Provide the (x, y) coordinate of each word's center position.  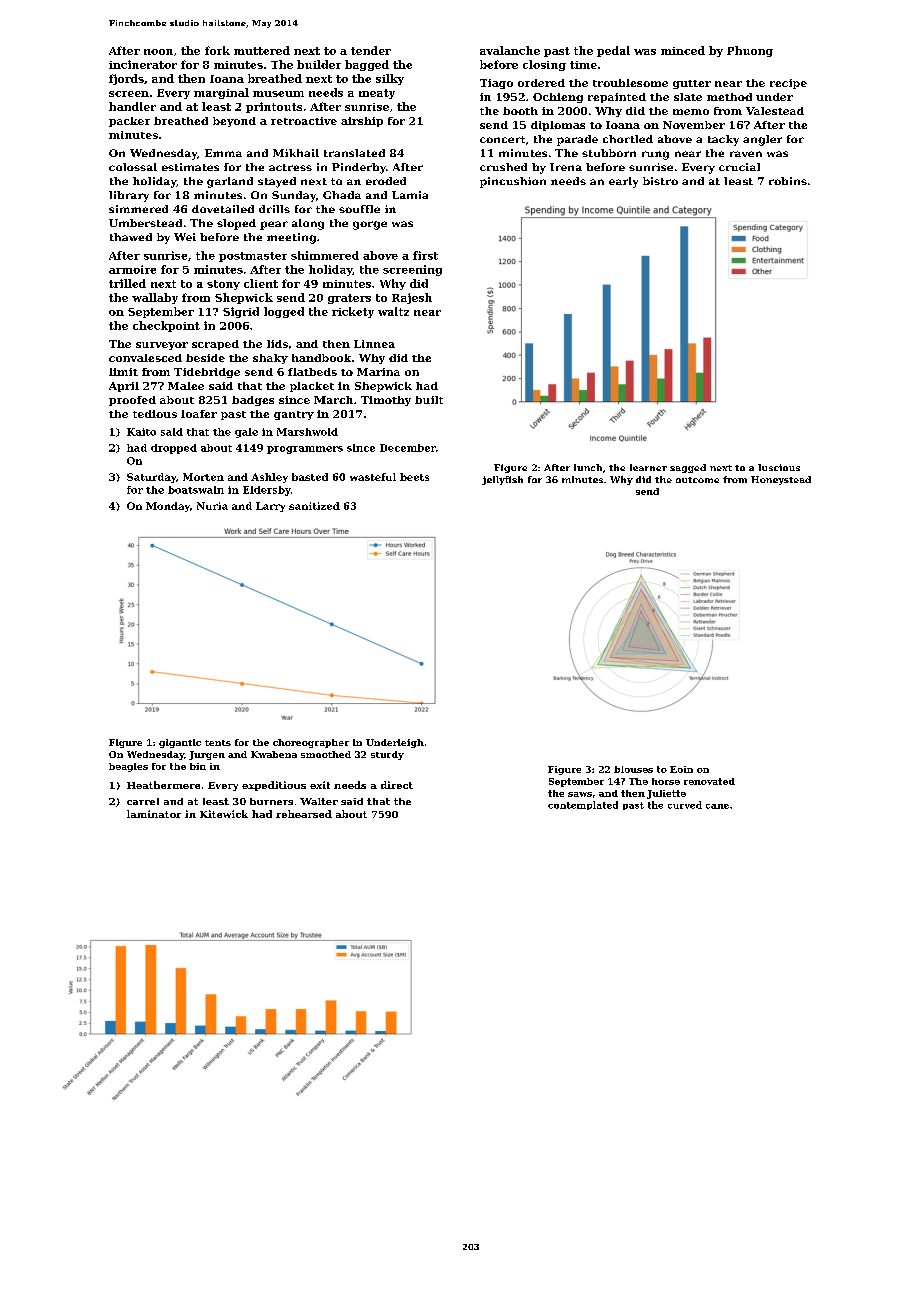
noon (158, 52)
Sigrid (241, 312)
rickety (353, 312)
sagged (688, 468)
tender (371, 50)
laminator (154, 814)
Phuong (750, 51)
